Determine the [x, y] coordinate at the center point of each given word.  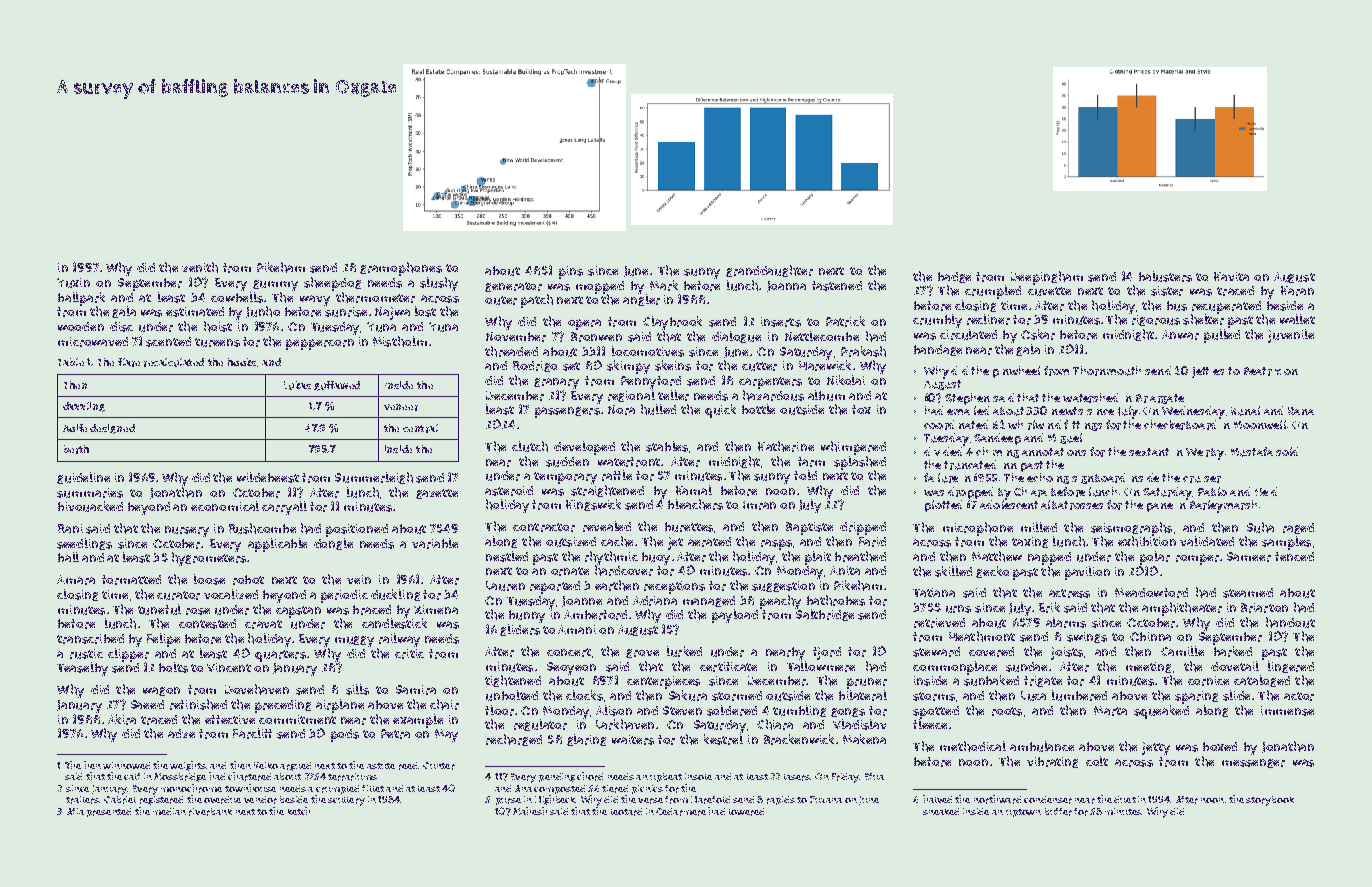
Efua [874, 776]
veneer [401, 407]
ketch [299, 811]
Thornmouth [1107, 371]
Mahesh [530, 811]
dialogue [736, 337]
